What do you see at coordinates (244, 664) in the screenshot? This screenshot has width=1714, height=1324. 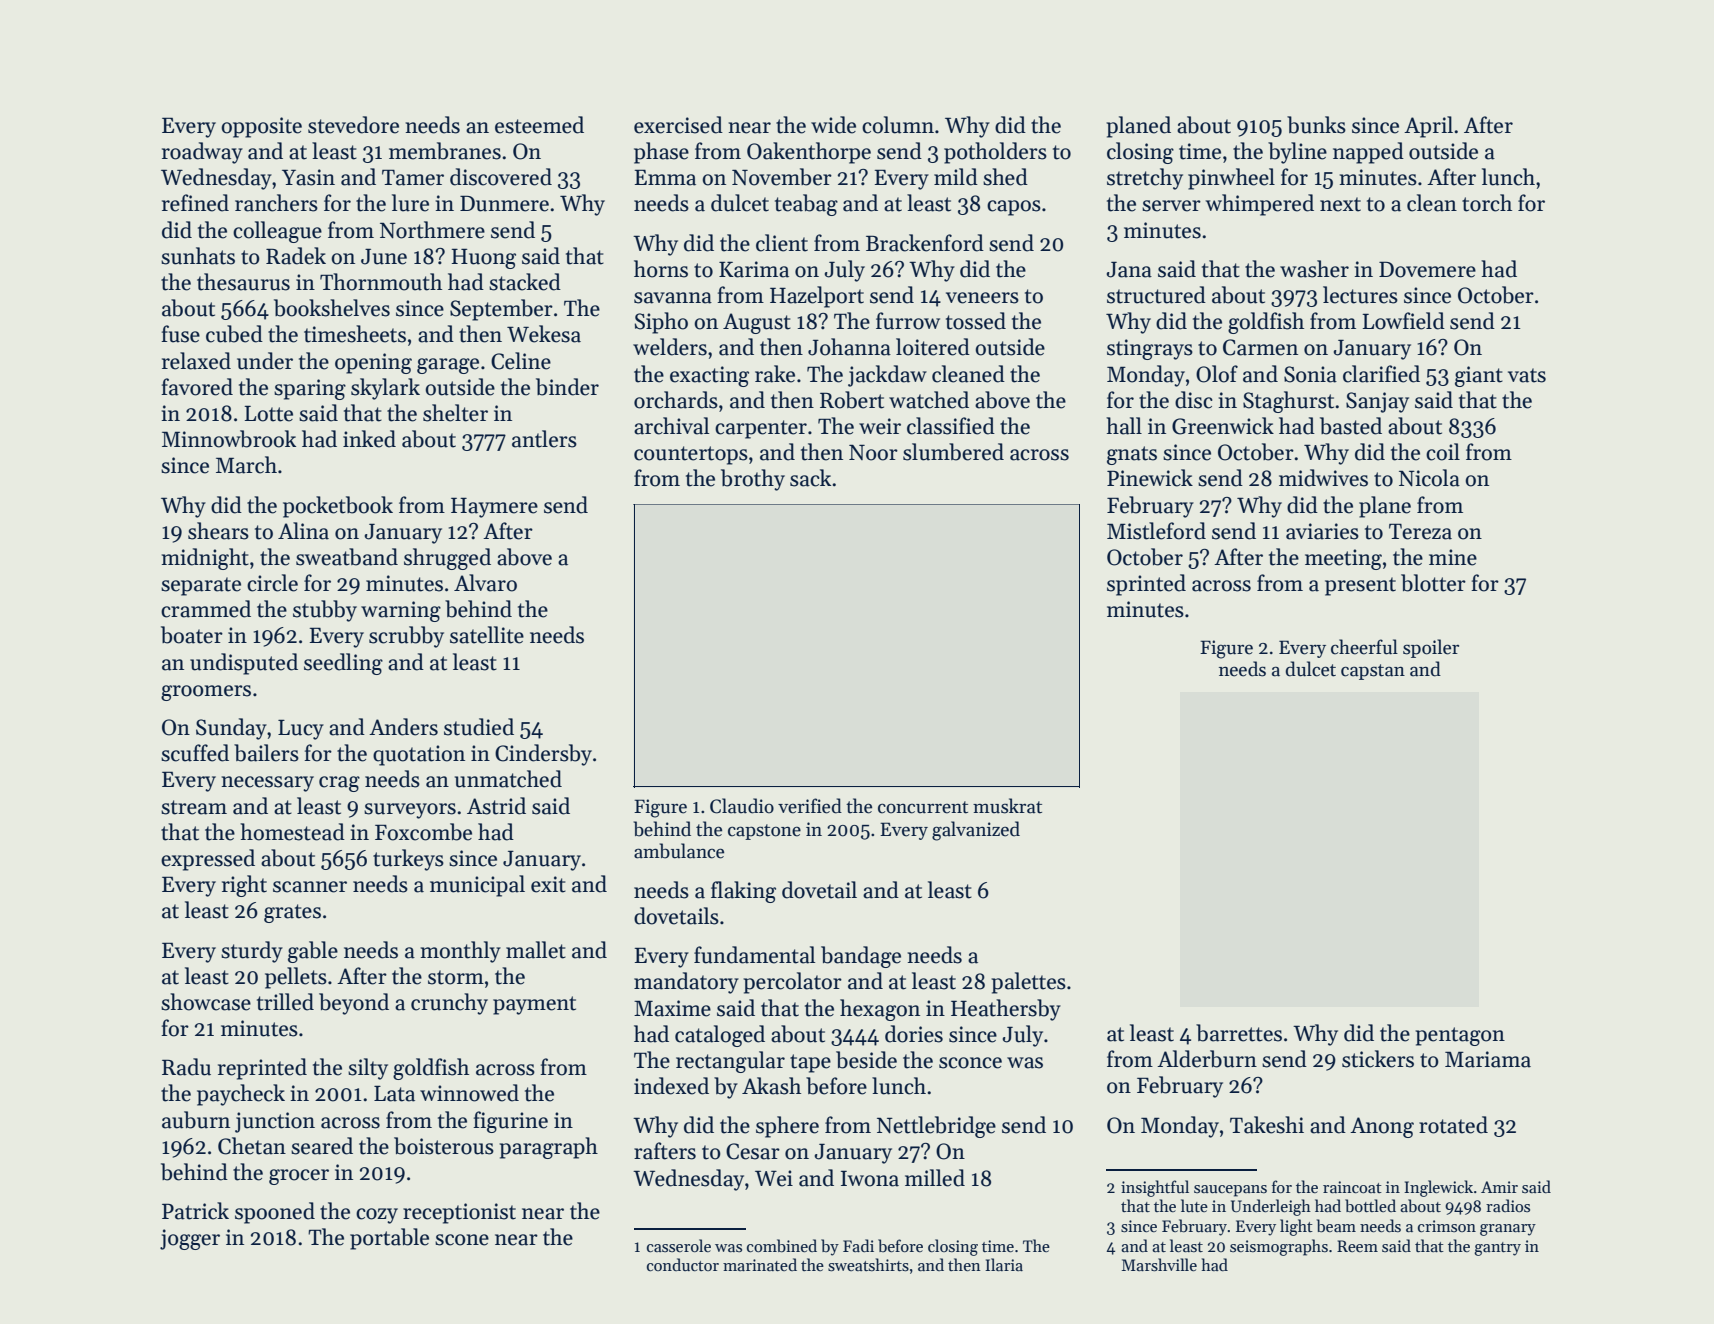 I see `undisputed` at bounding box center [244, 664].
